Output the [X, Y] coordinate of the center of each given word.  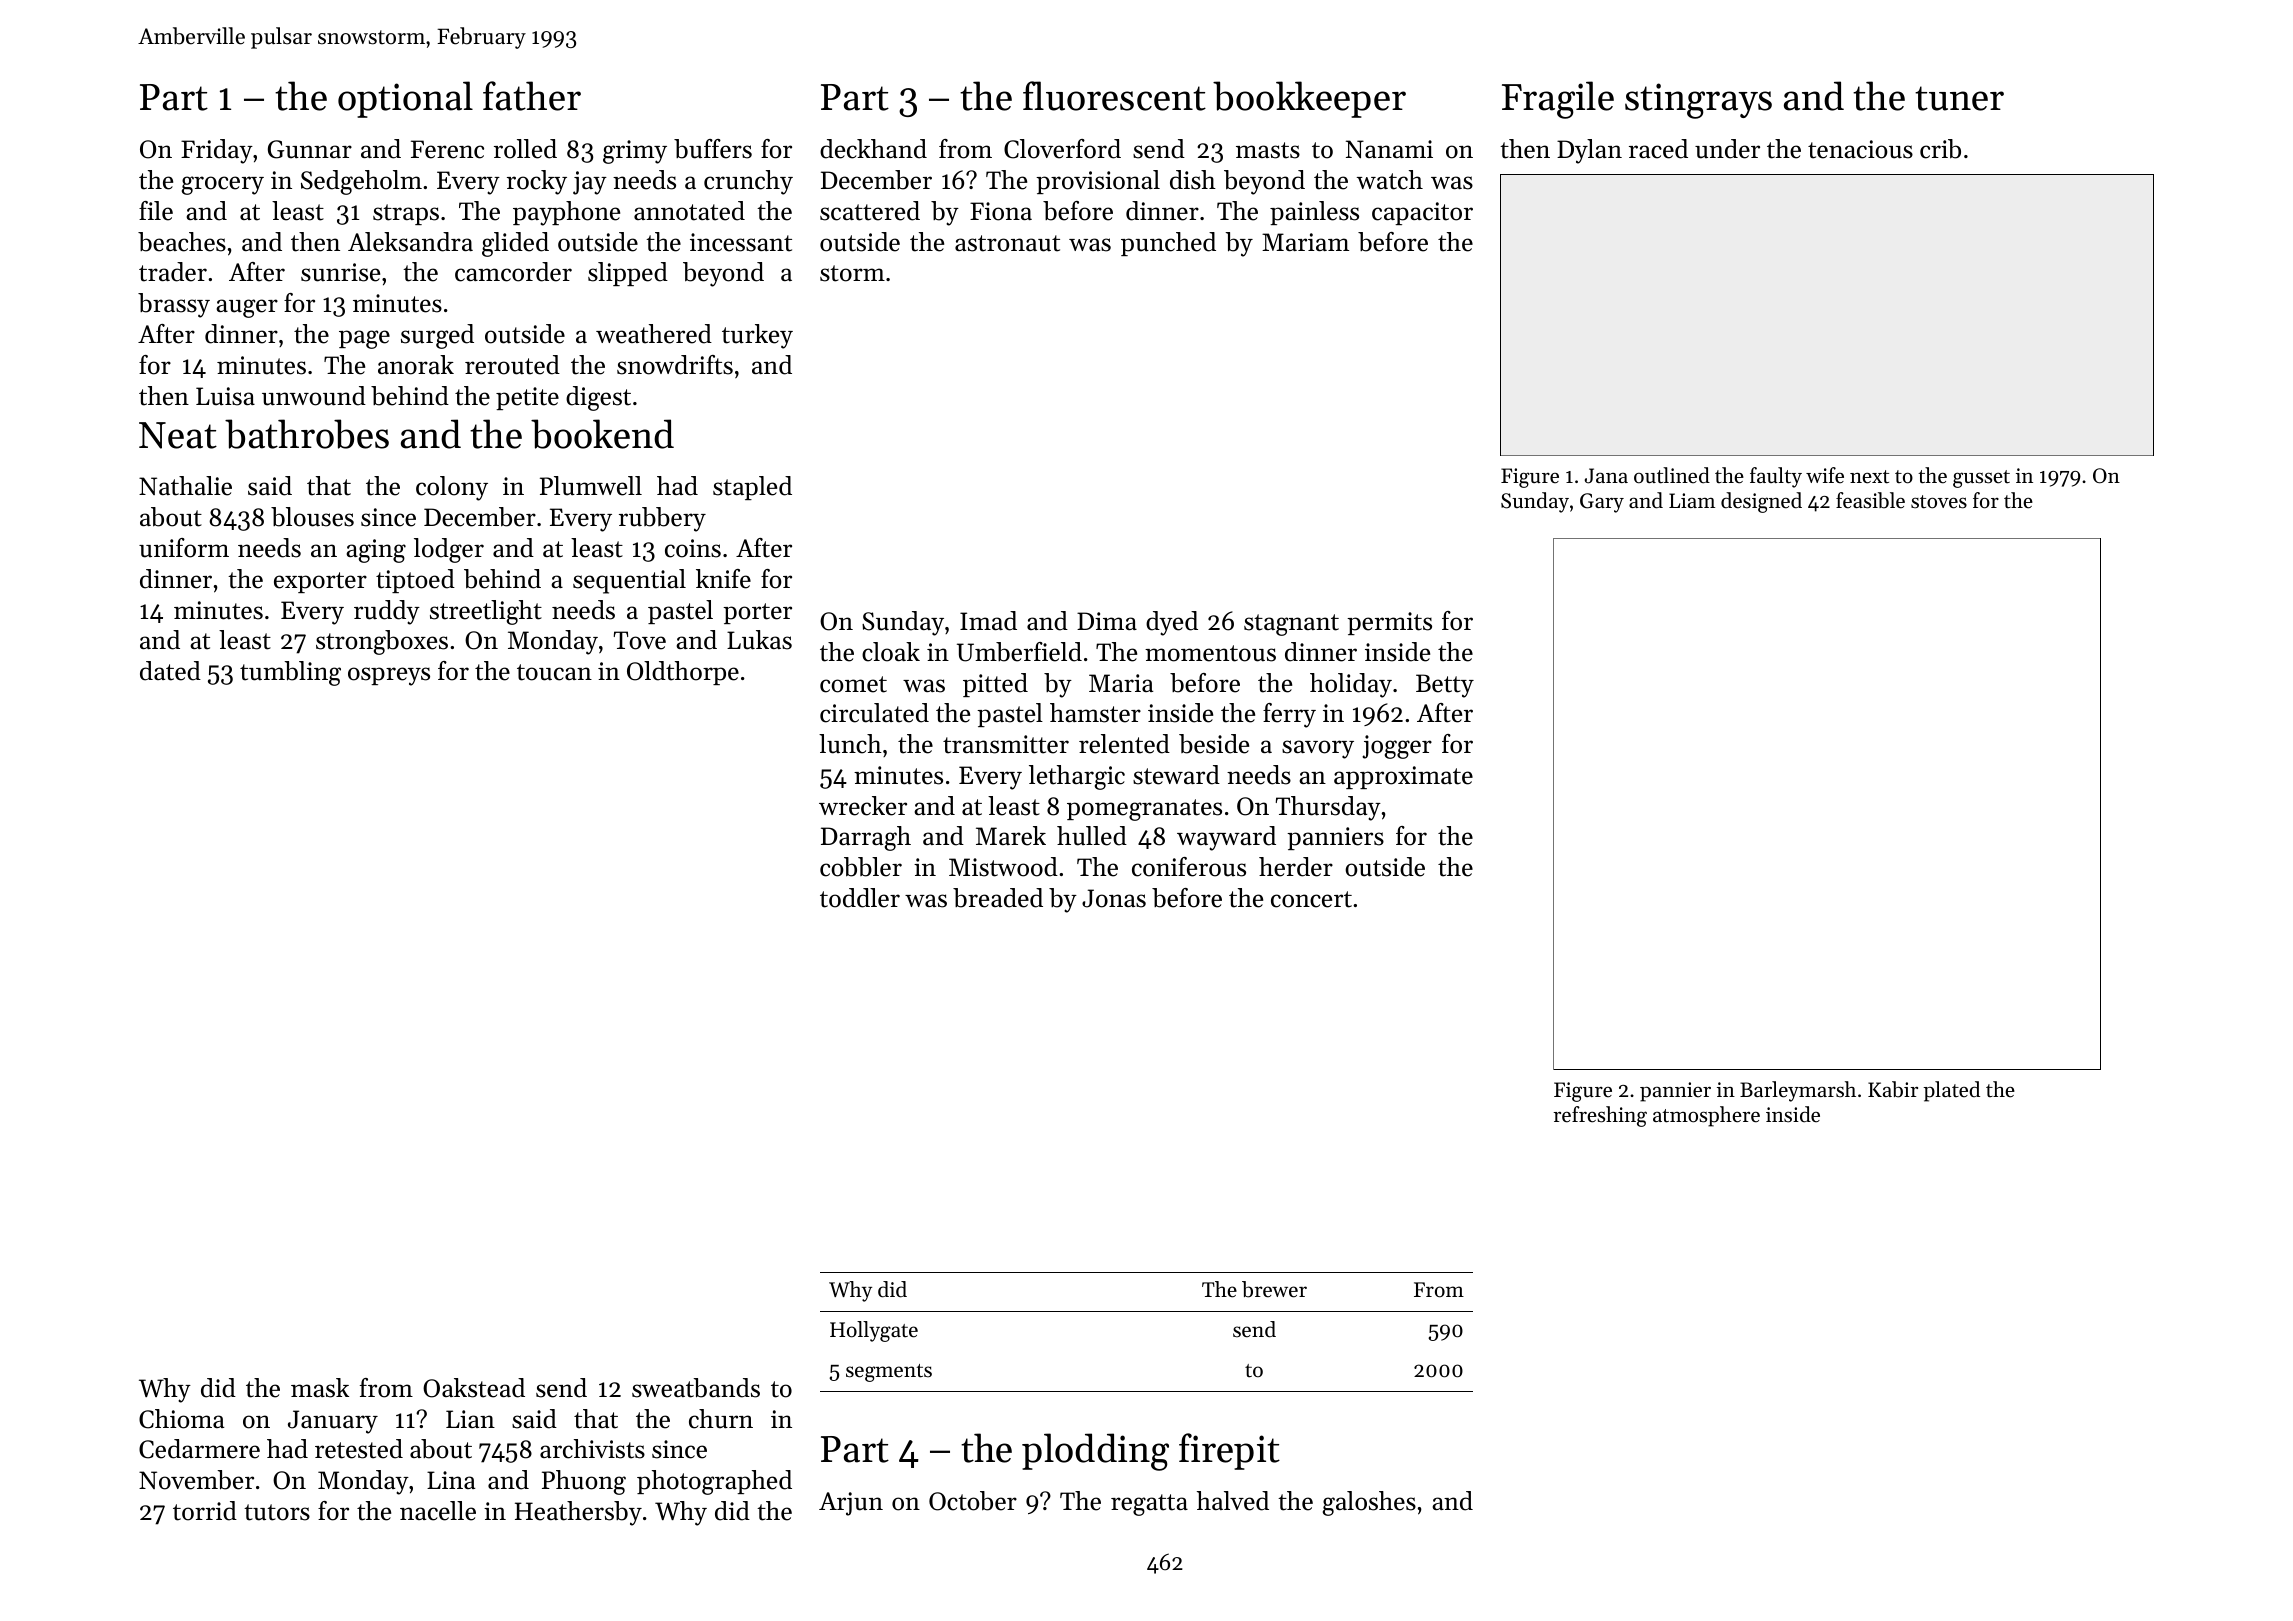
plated [1951, 1091]
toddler [860, 898]
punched [1168, 244]
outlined [1672, 475]
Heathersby [578, 1513]
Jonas [1114, 898]
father [532, 96]
